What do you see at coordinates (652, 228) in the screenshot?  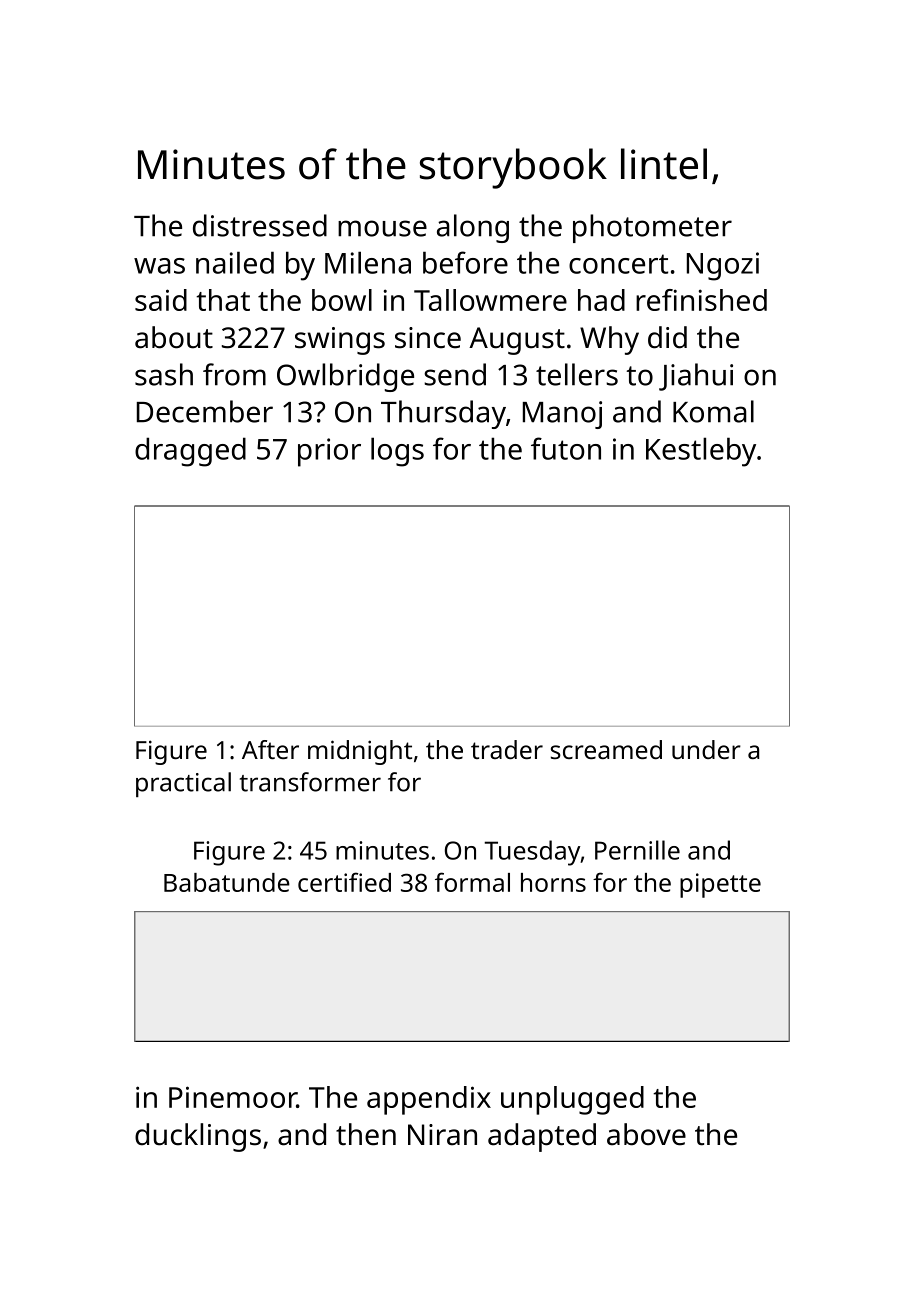 I see `photometer` at bounding box center [652, 228].
